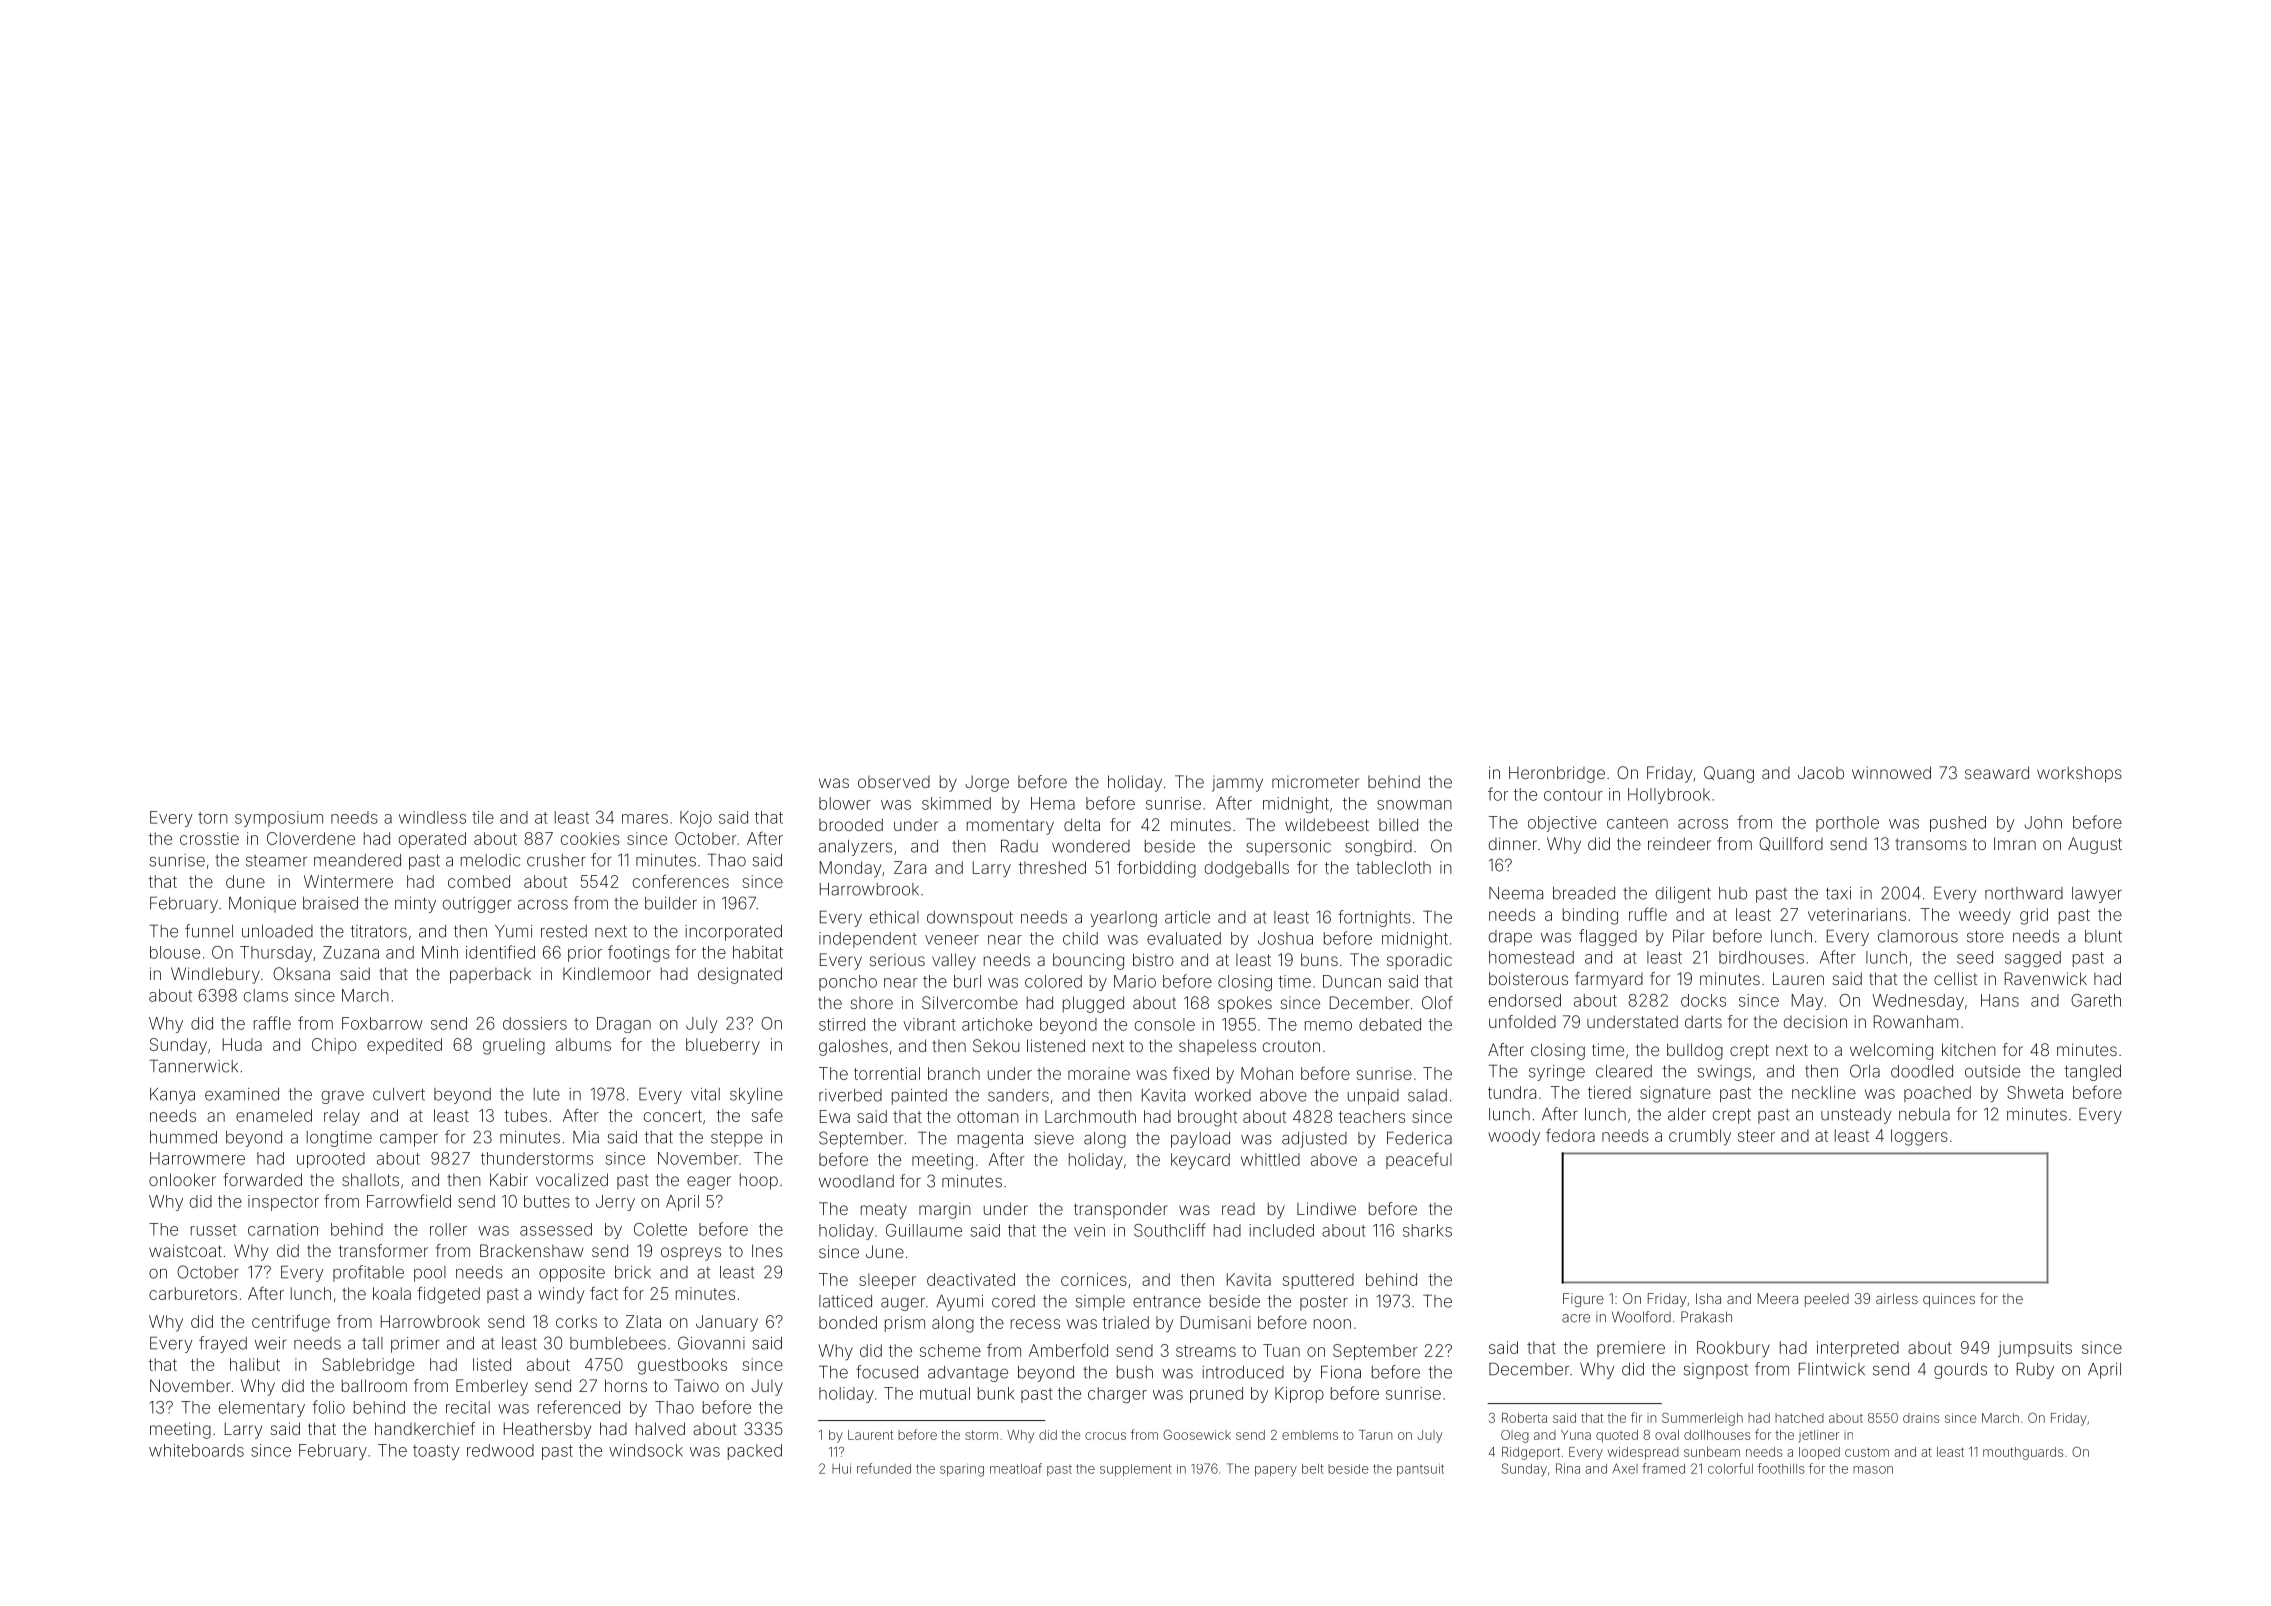 This screenshot has height=1606, width=2271. I want to click on belt, so click(1313, 1469).
